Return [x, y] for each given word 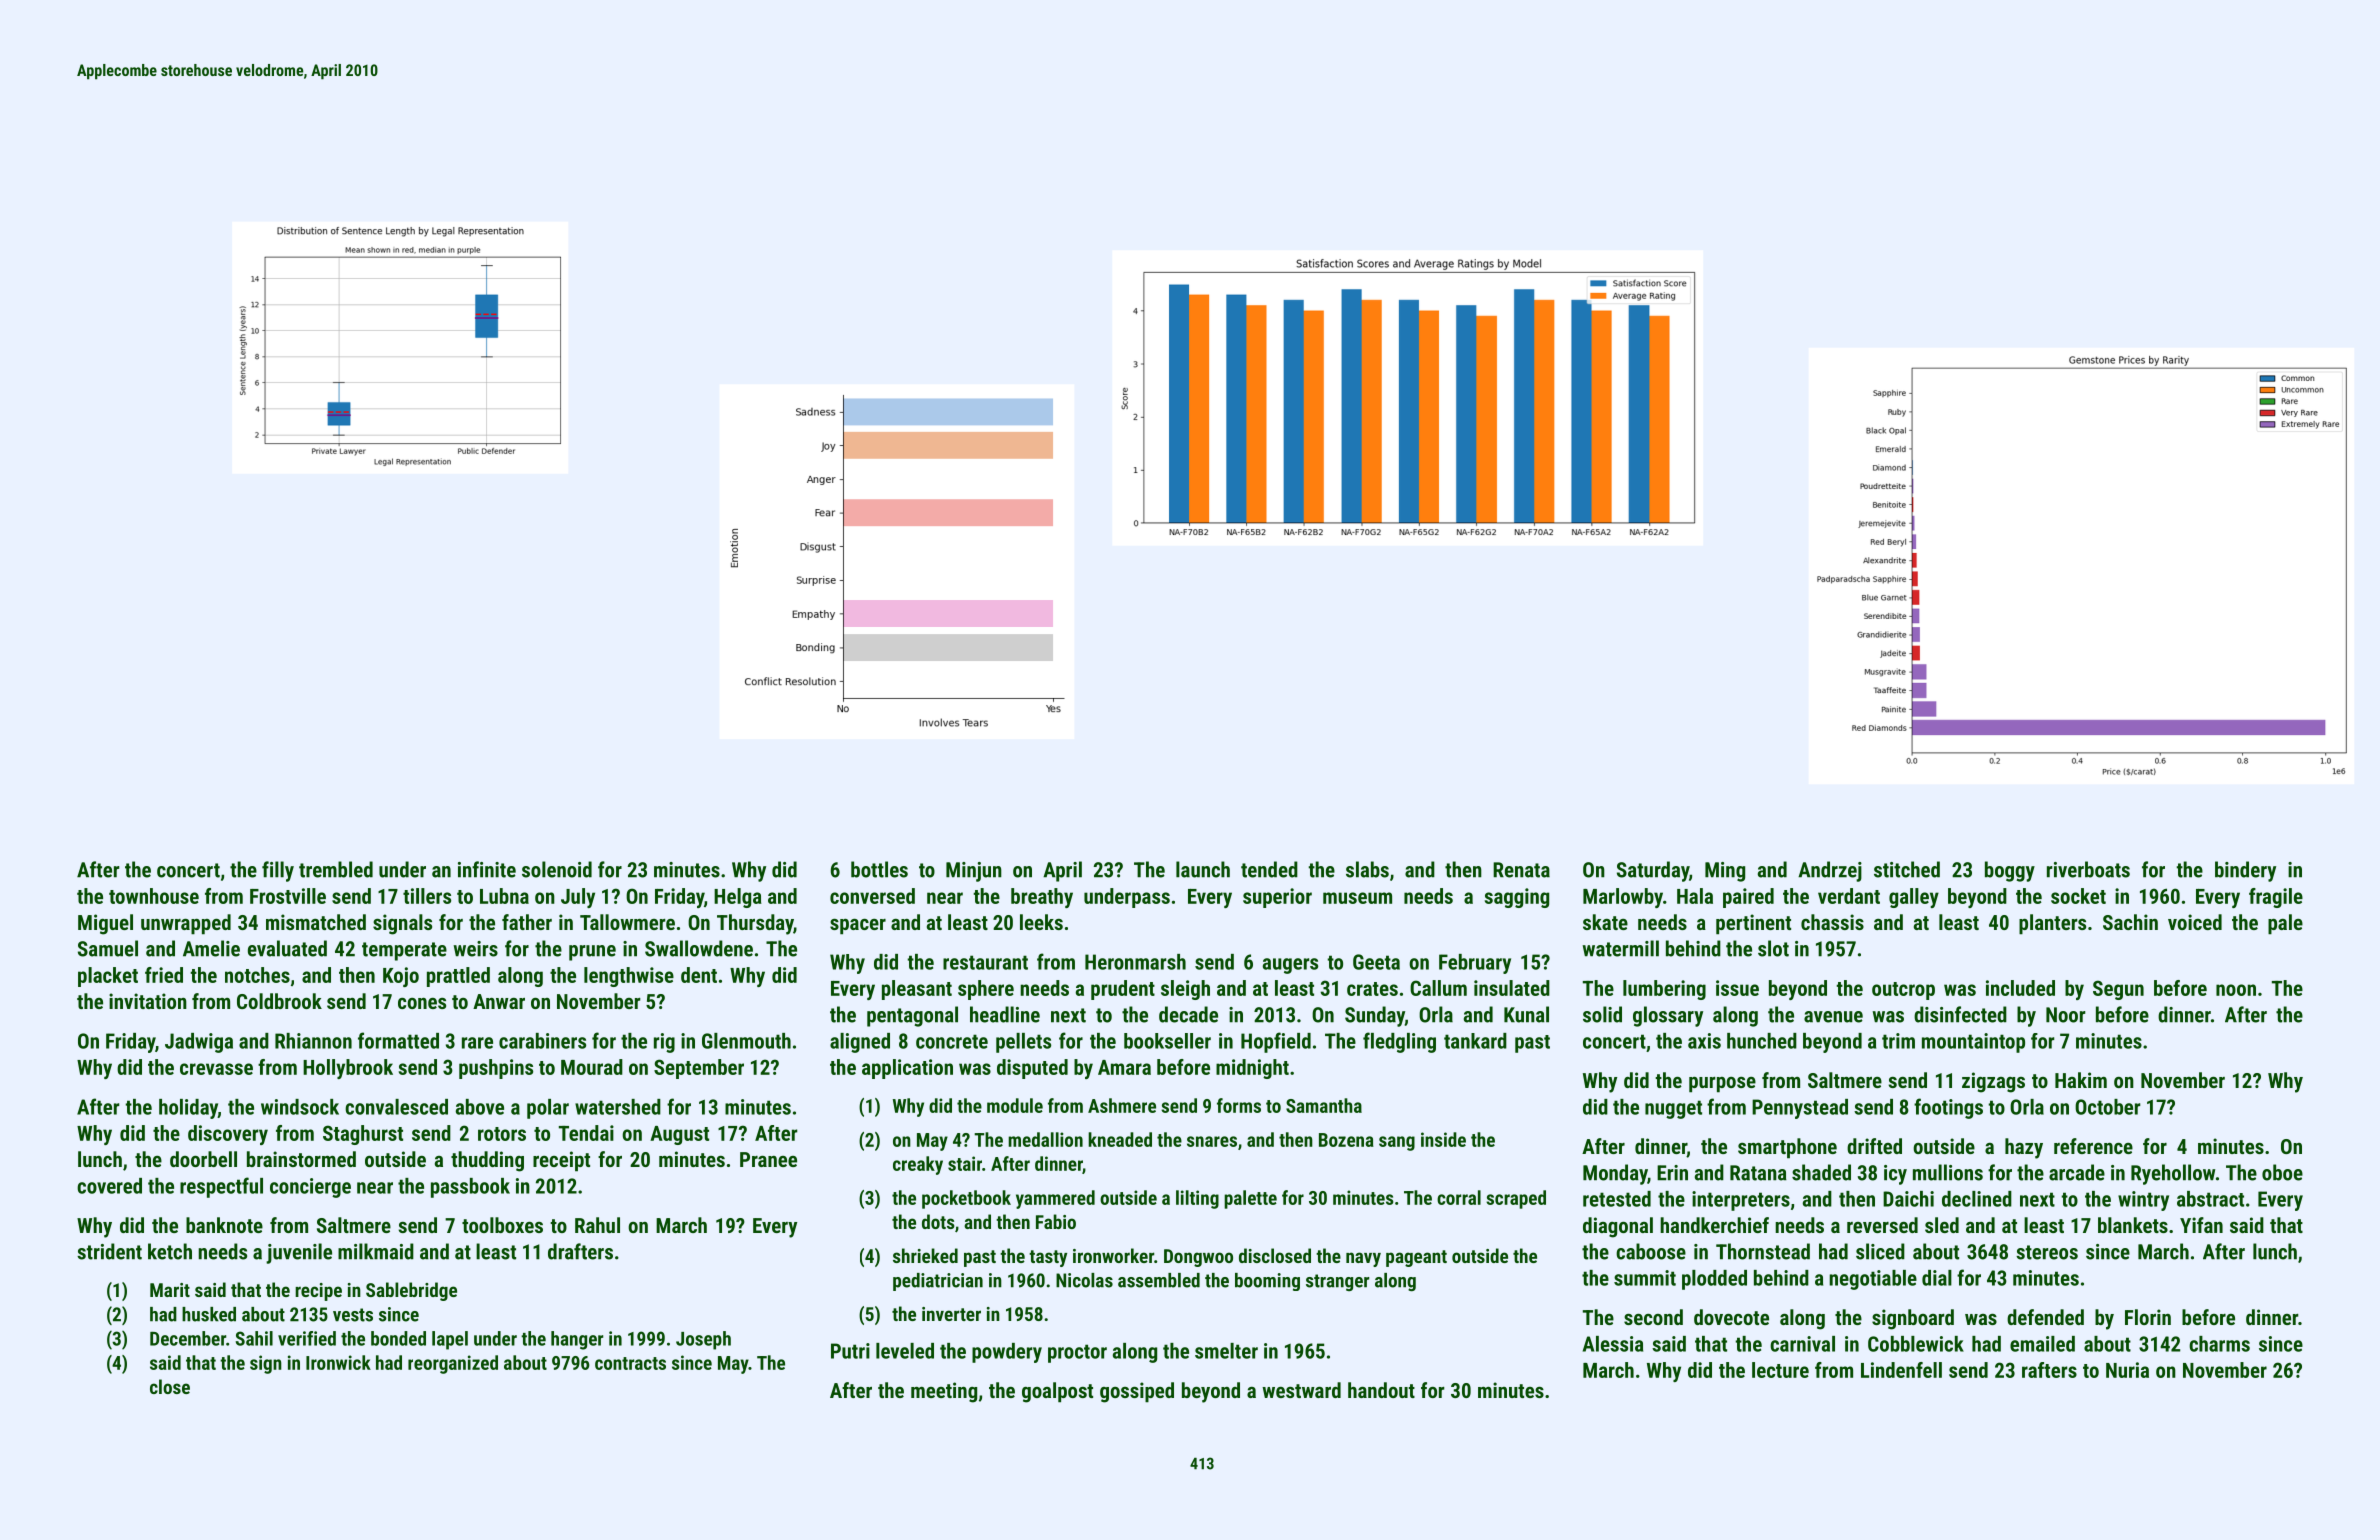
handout [1381, 1390]
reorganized [453, 1364]
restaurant [985, 962]
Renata [1521, 870]
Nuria [2127, 1370]
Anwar [499, 1001]
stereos [2047, 1252]
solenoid [557, 869]
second [1653, 1317]
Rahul [597, 1225]
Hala [1695, 896]
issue [1737, 988]
